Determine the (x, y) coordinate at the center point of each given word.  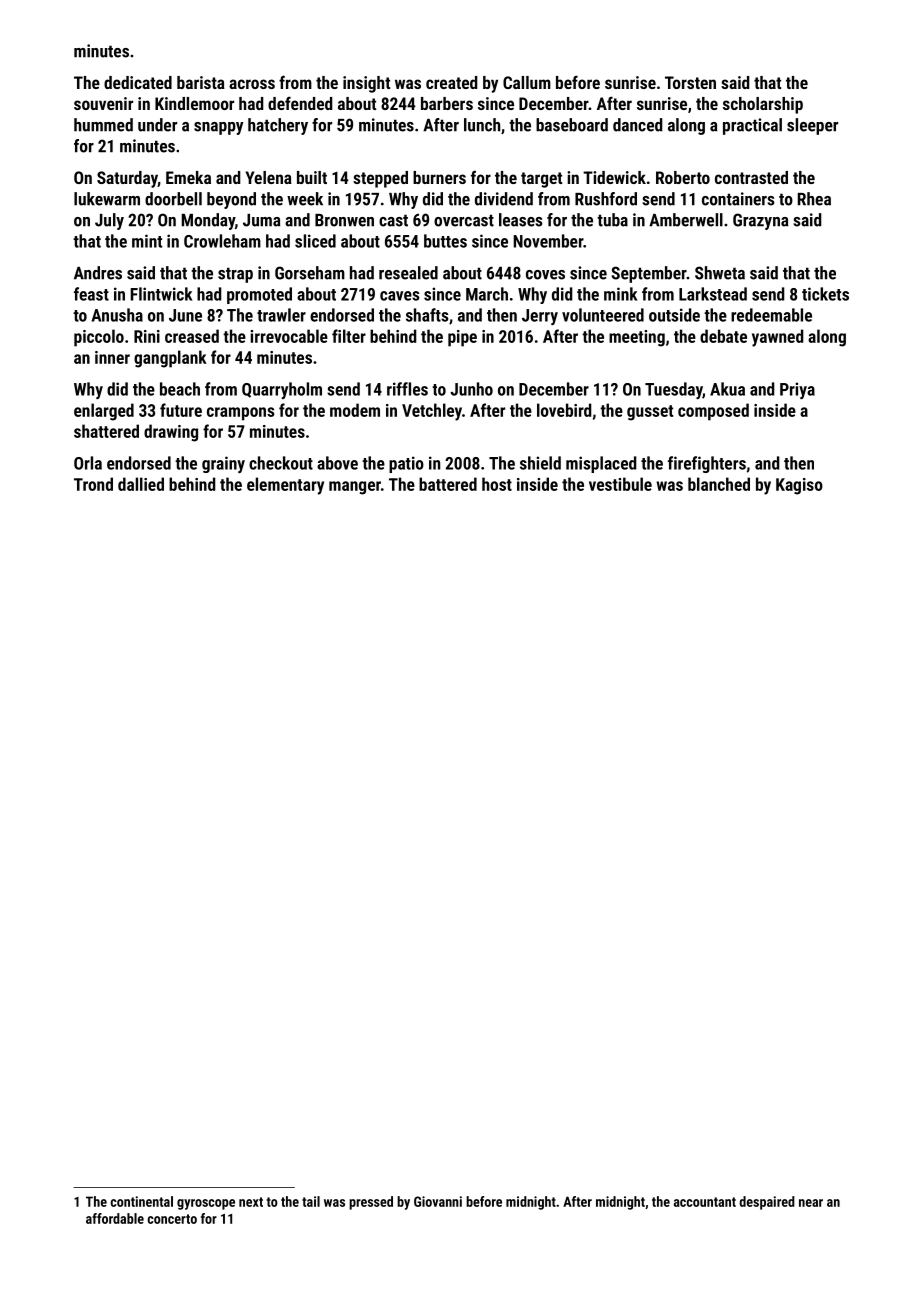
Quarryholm (282, 390)
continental (141, 1201)
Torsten (690, 82)
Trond (93, 484)
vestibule (620, 484)
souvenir (103, 103)
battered (448, 484)
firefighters (707, 464)
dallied (141, 484)
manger (355, 488)
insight (366, 84)
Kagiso (799, 486)
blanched (719, 484)
